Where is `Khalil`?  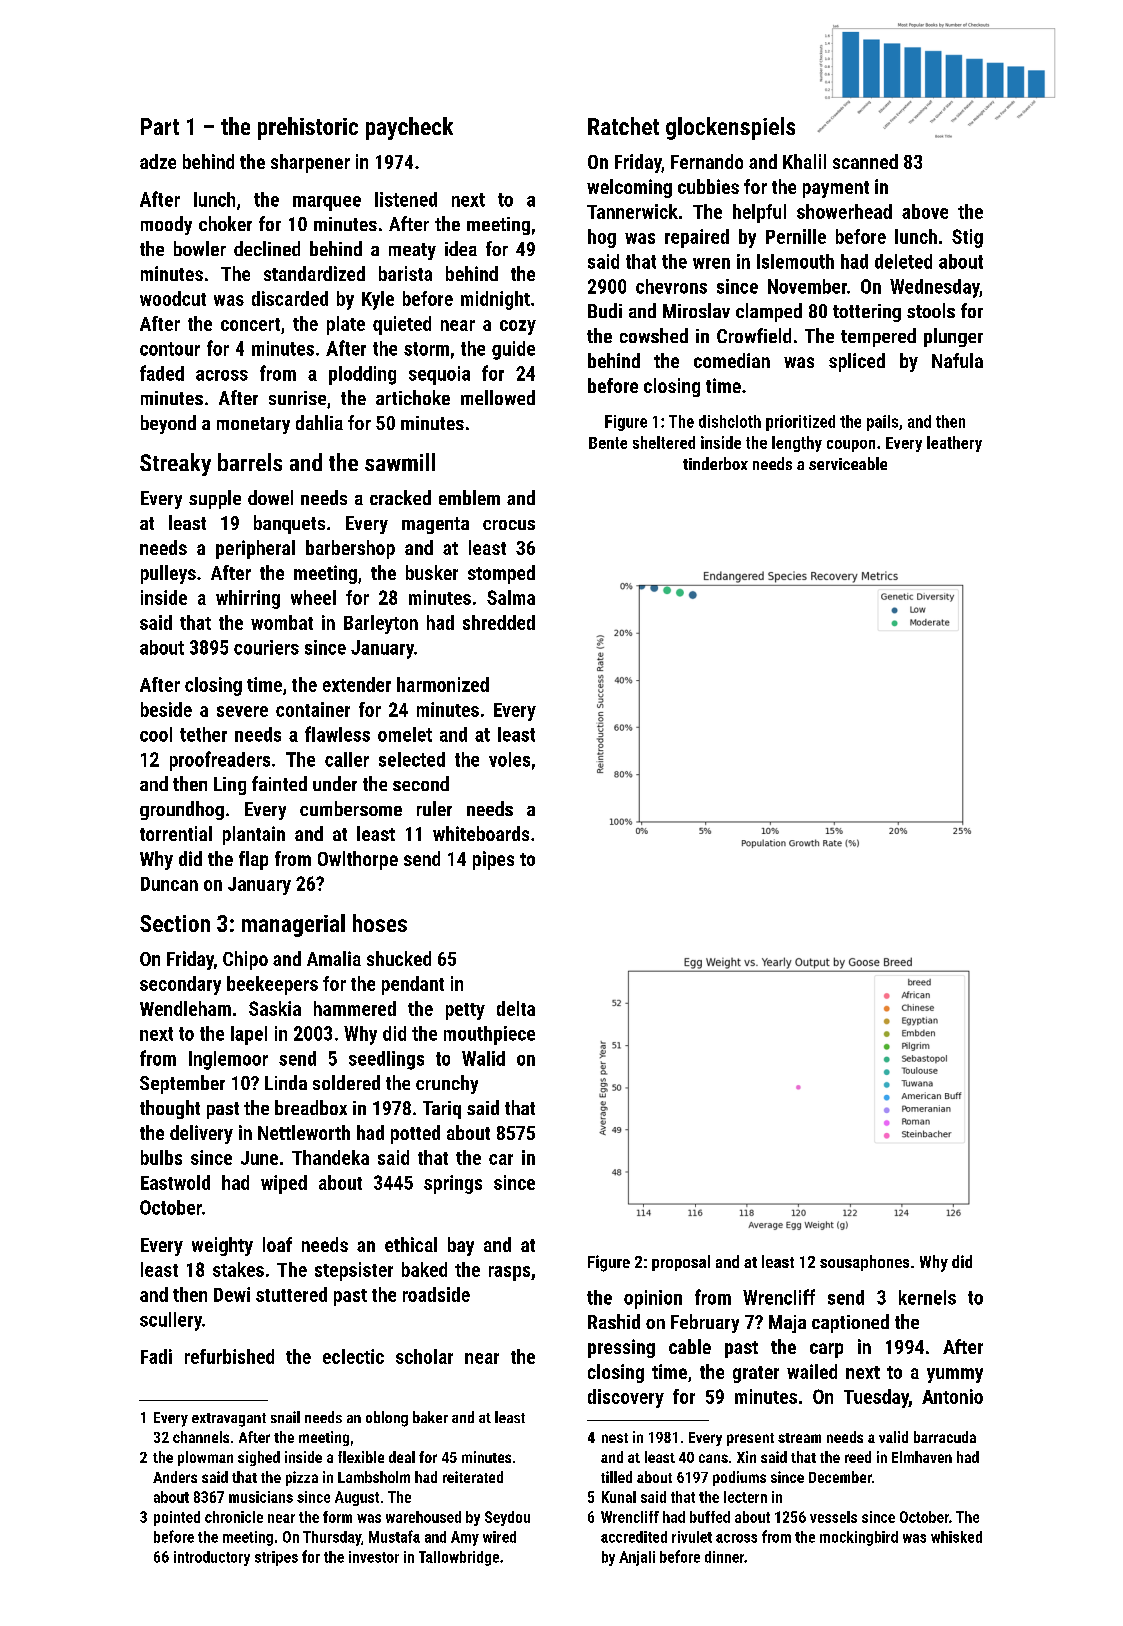 Khalil is located at coordinates (804, 161).
